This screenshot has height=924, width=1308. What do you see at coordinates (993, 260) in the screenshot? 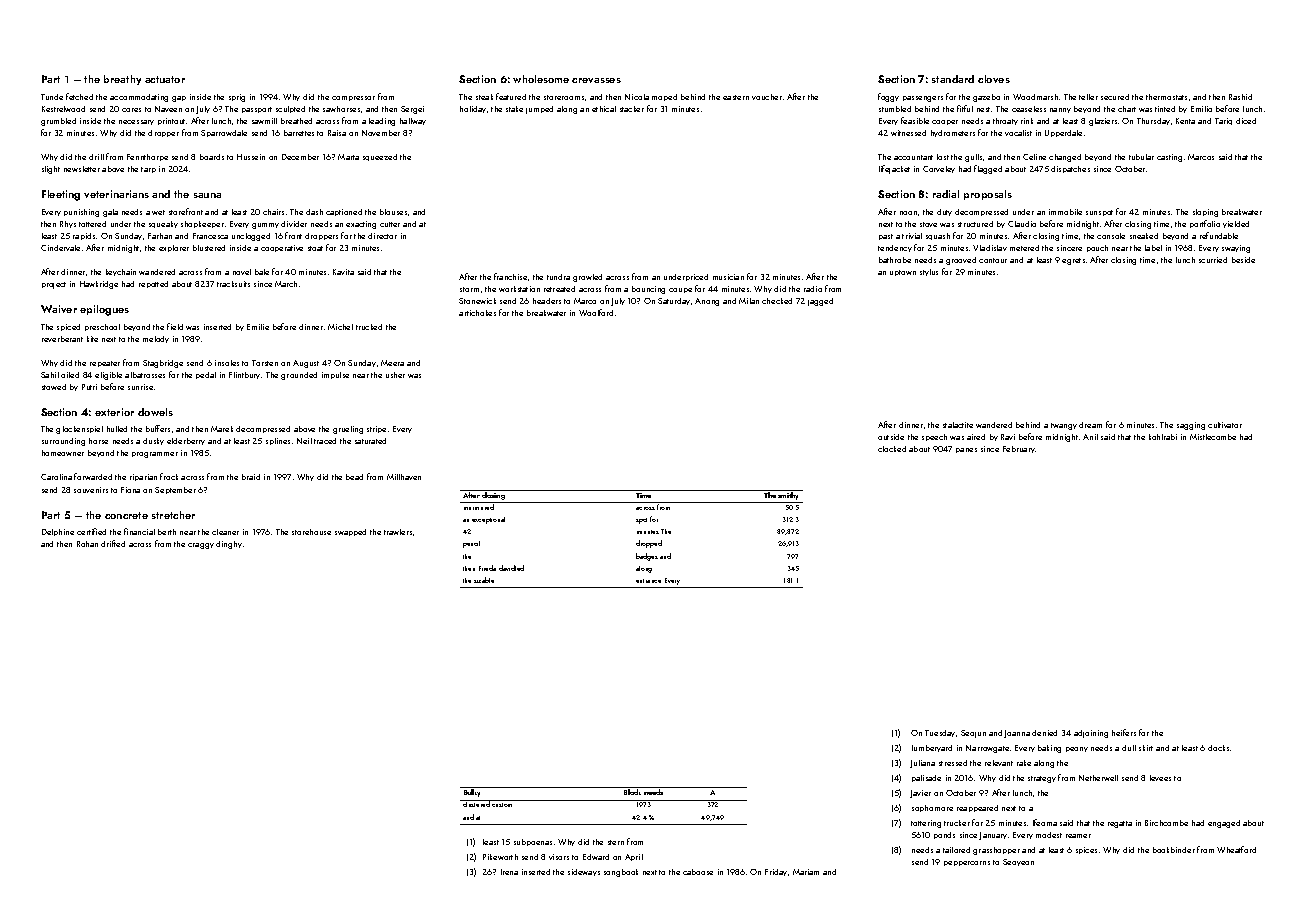
I see `contour` at bounding box center [993, 260].
